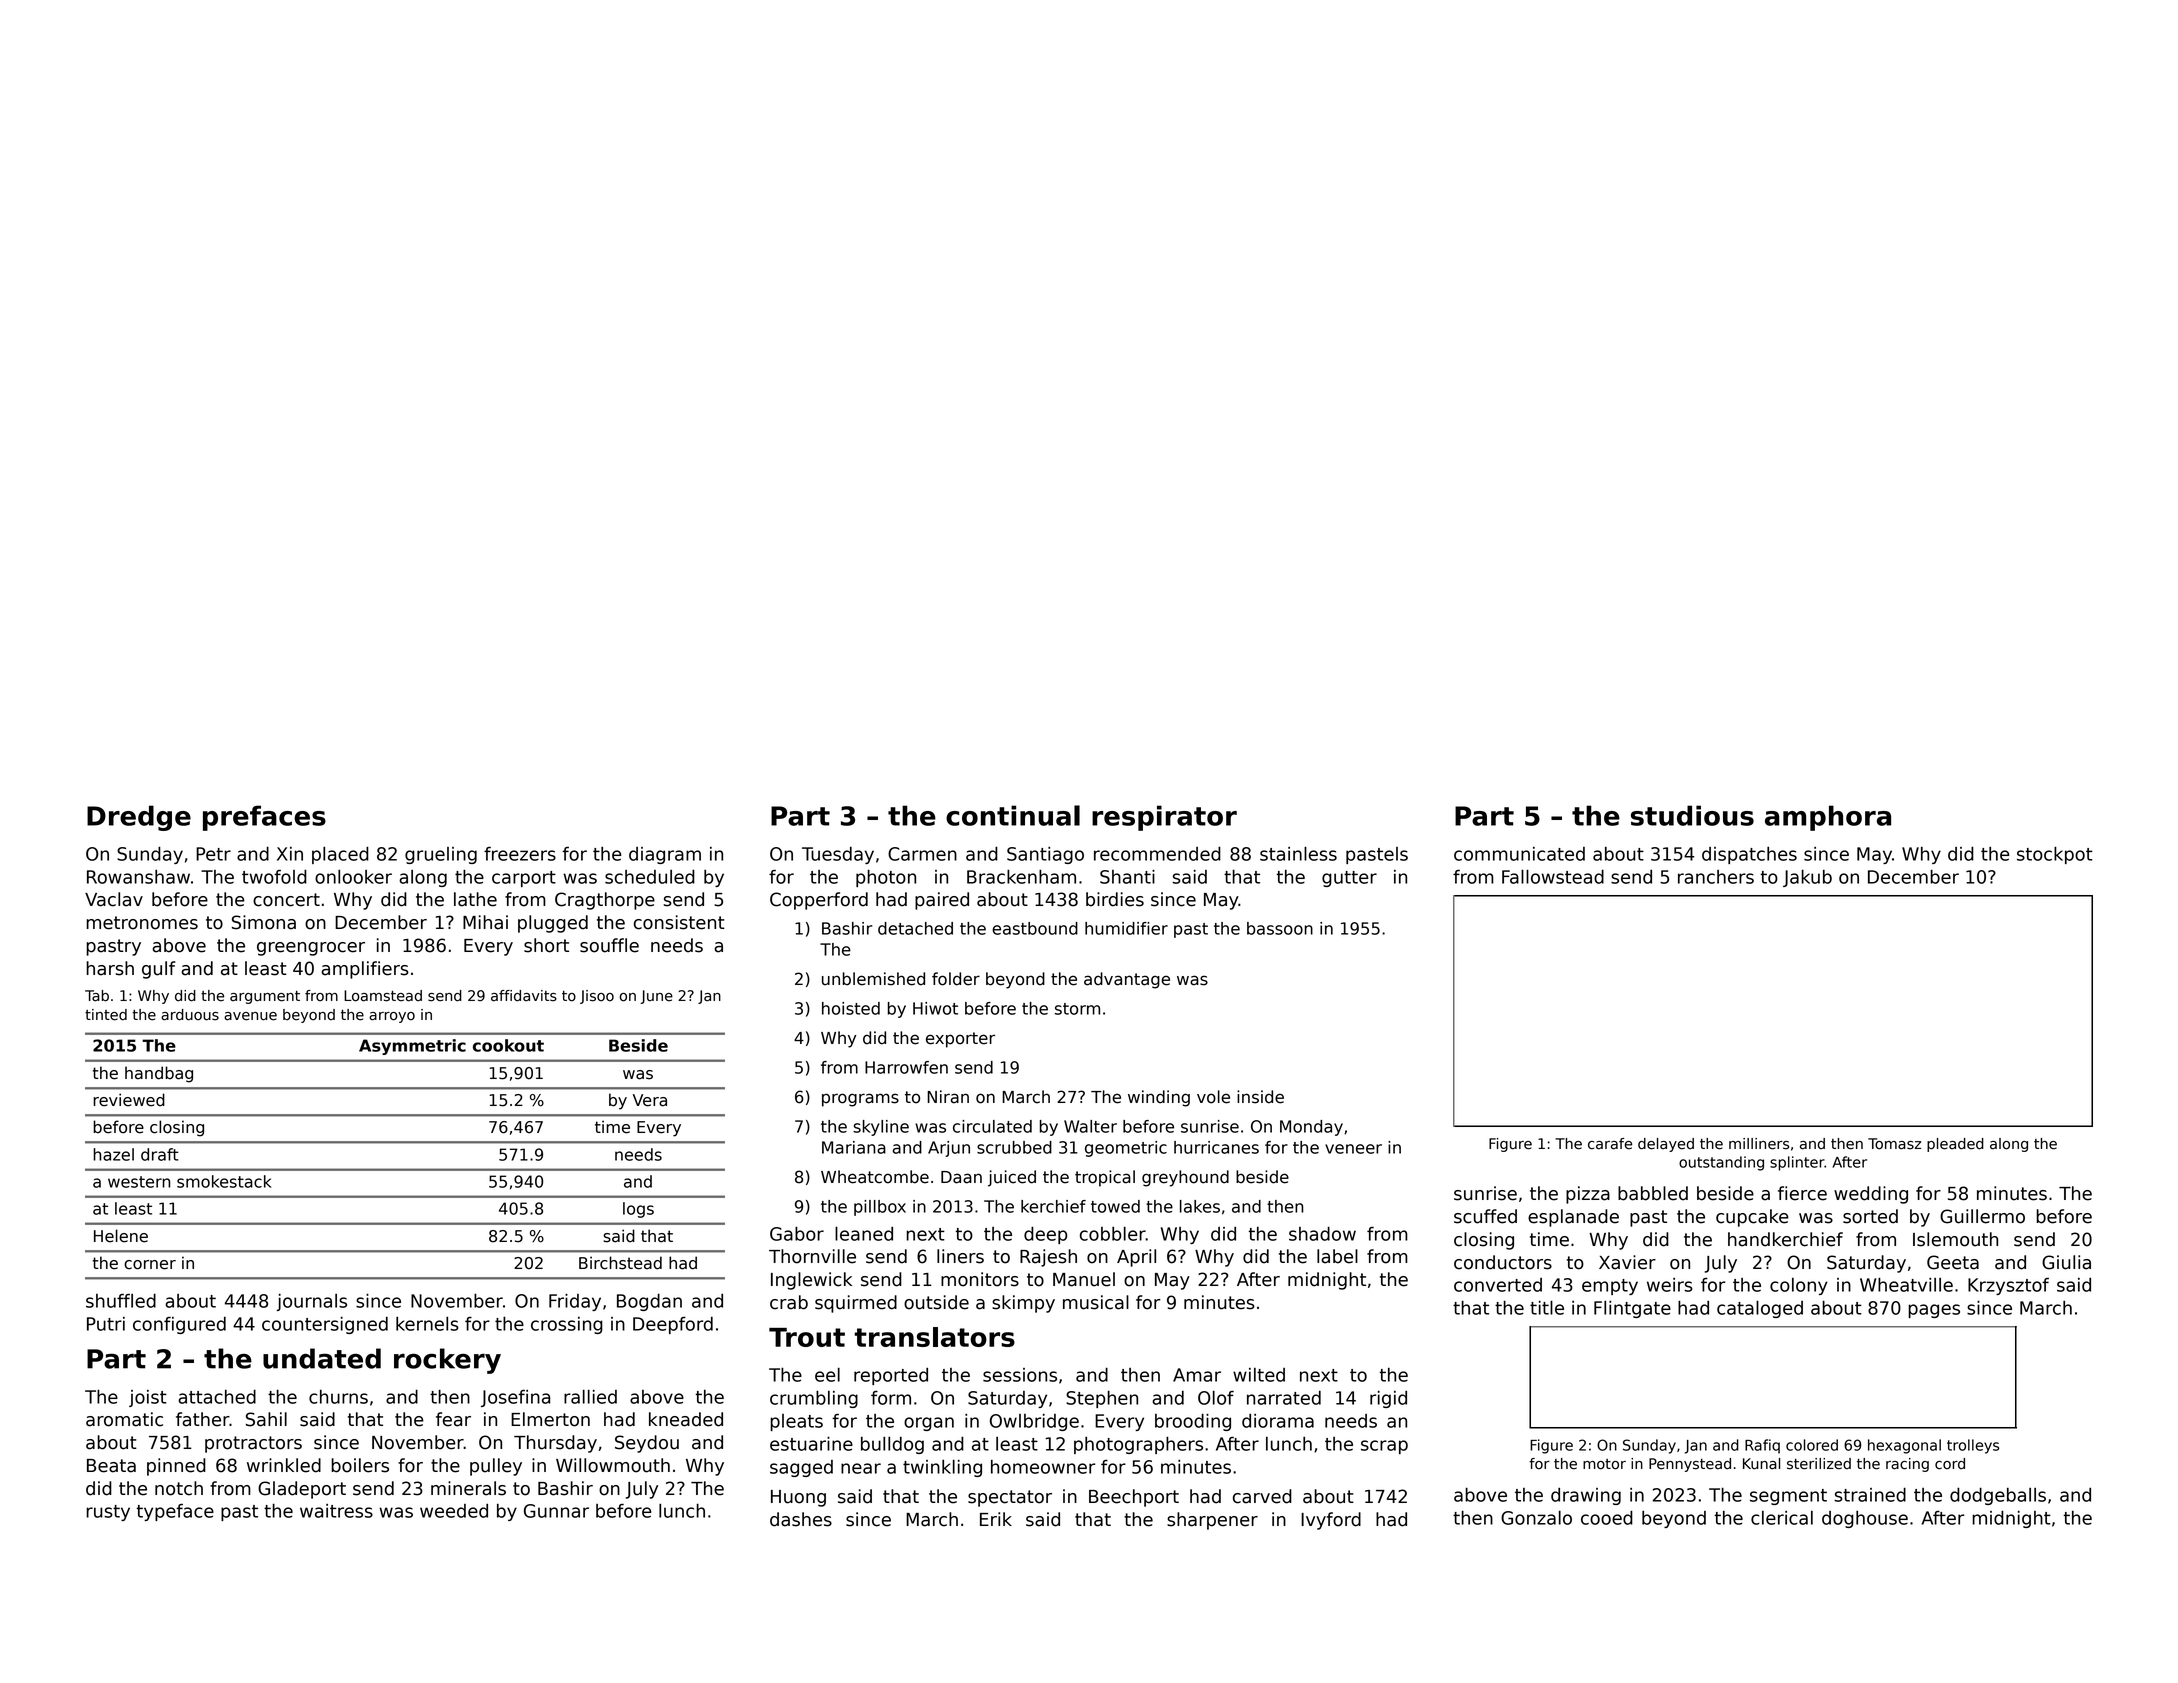 The height and width of the screenshot is (1683, 2178). Describe the element at coordinates (1200, 1206) in the screenshot. I see `lakes` at that location.
